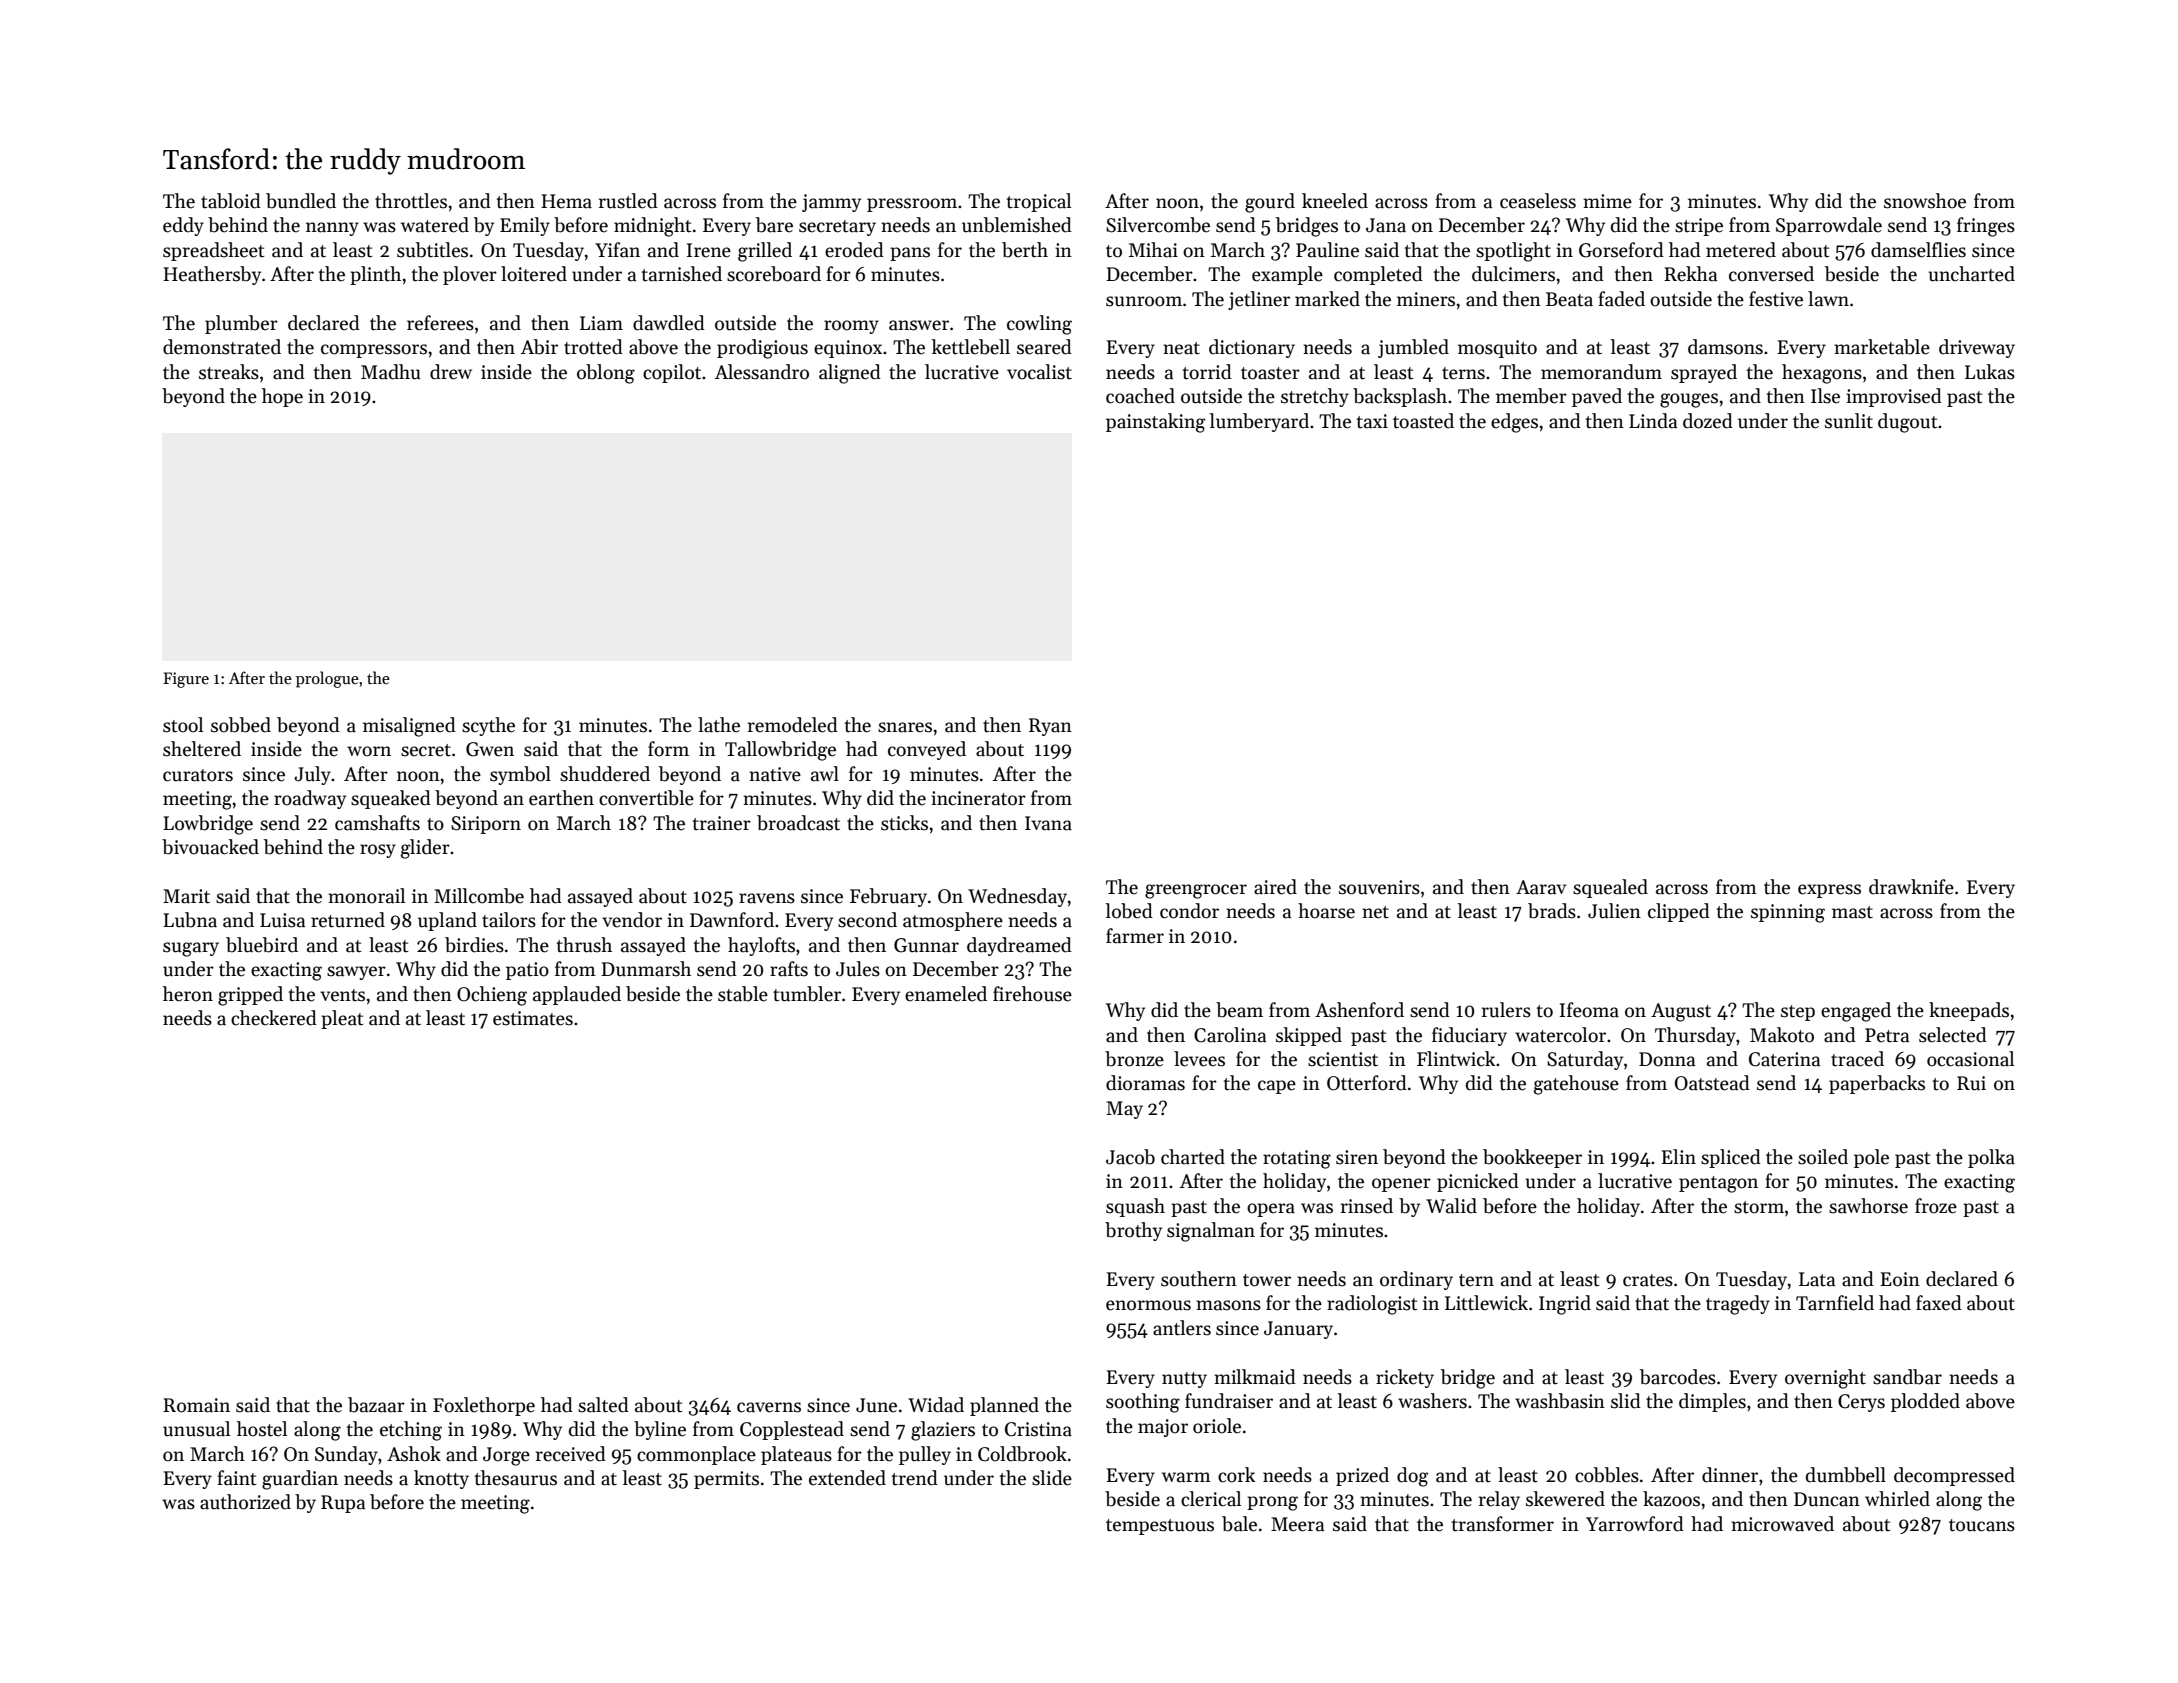 This screenshot has height=1683, width=2178. What do you see at coordinates (1925, 201) in the screenshot?
I see `snowshoe` at bounding box center [1925, 201].
